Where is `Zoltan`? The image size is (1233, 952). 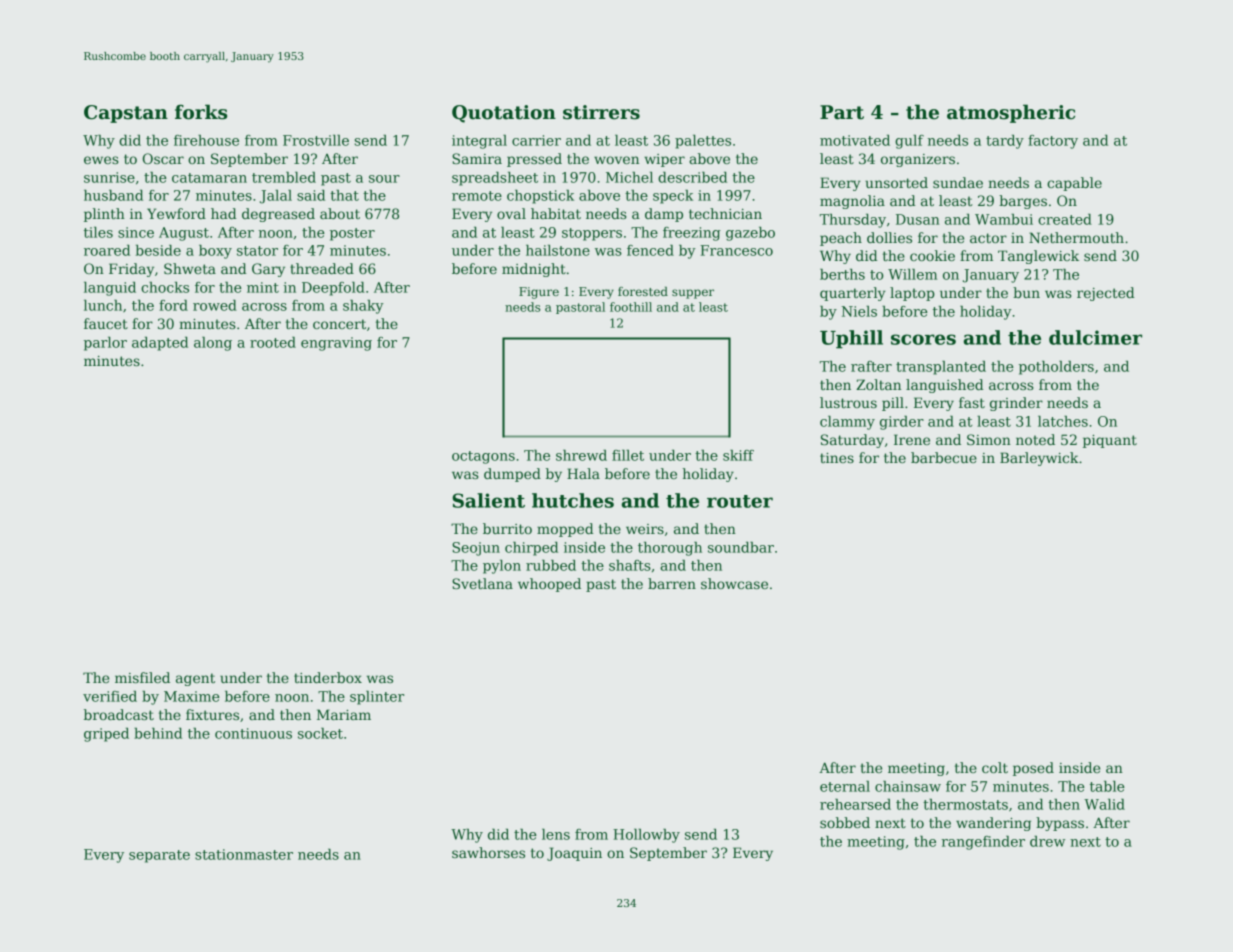 Zoltan is located at coordinates (878, 384).
